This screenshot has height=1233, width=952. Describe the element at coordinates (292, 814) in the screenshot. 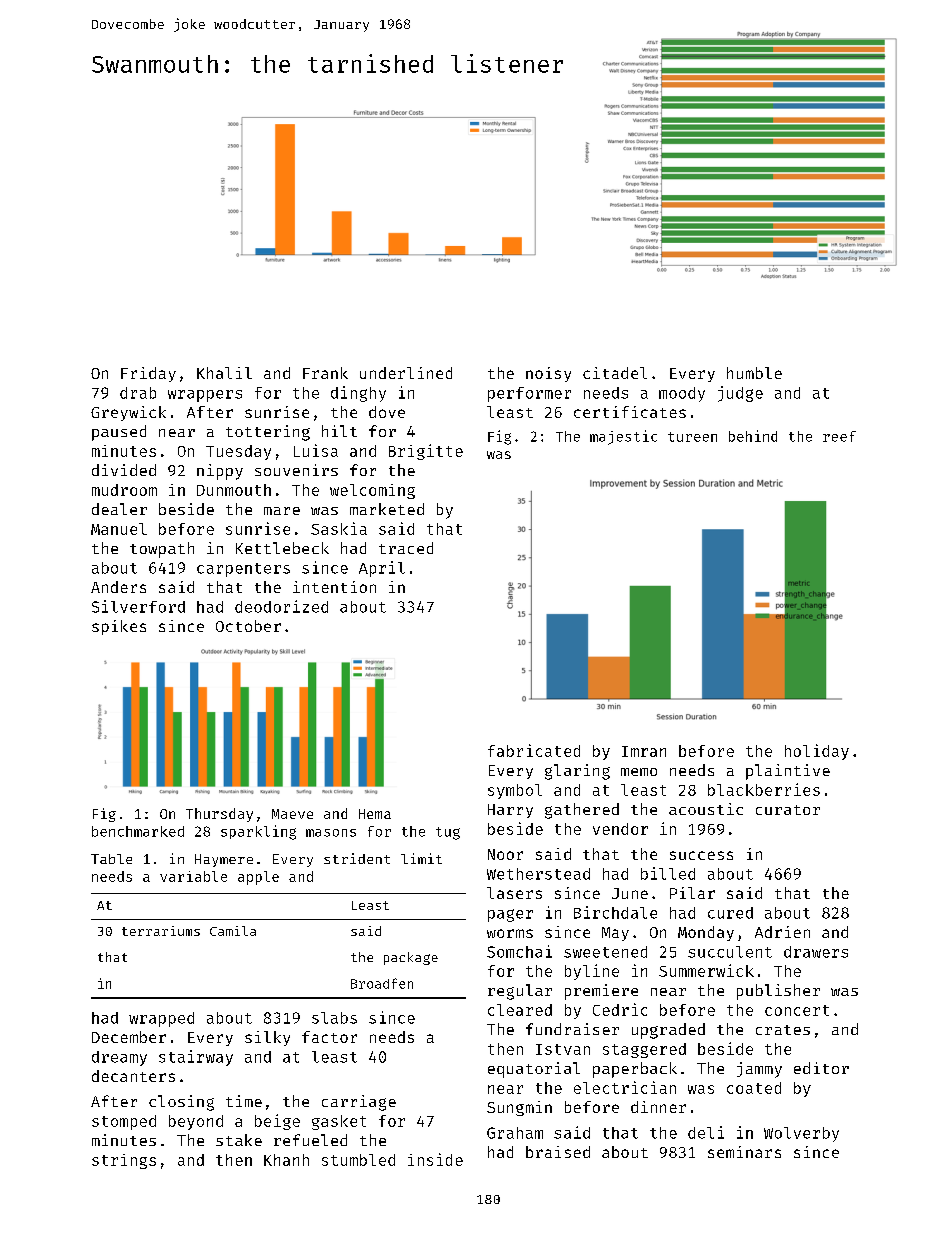

I see `Maeve` at that location.
